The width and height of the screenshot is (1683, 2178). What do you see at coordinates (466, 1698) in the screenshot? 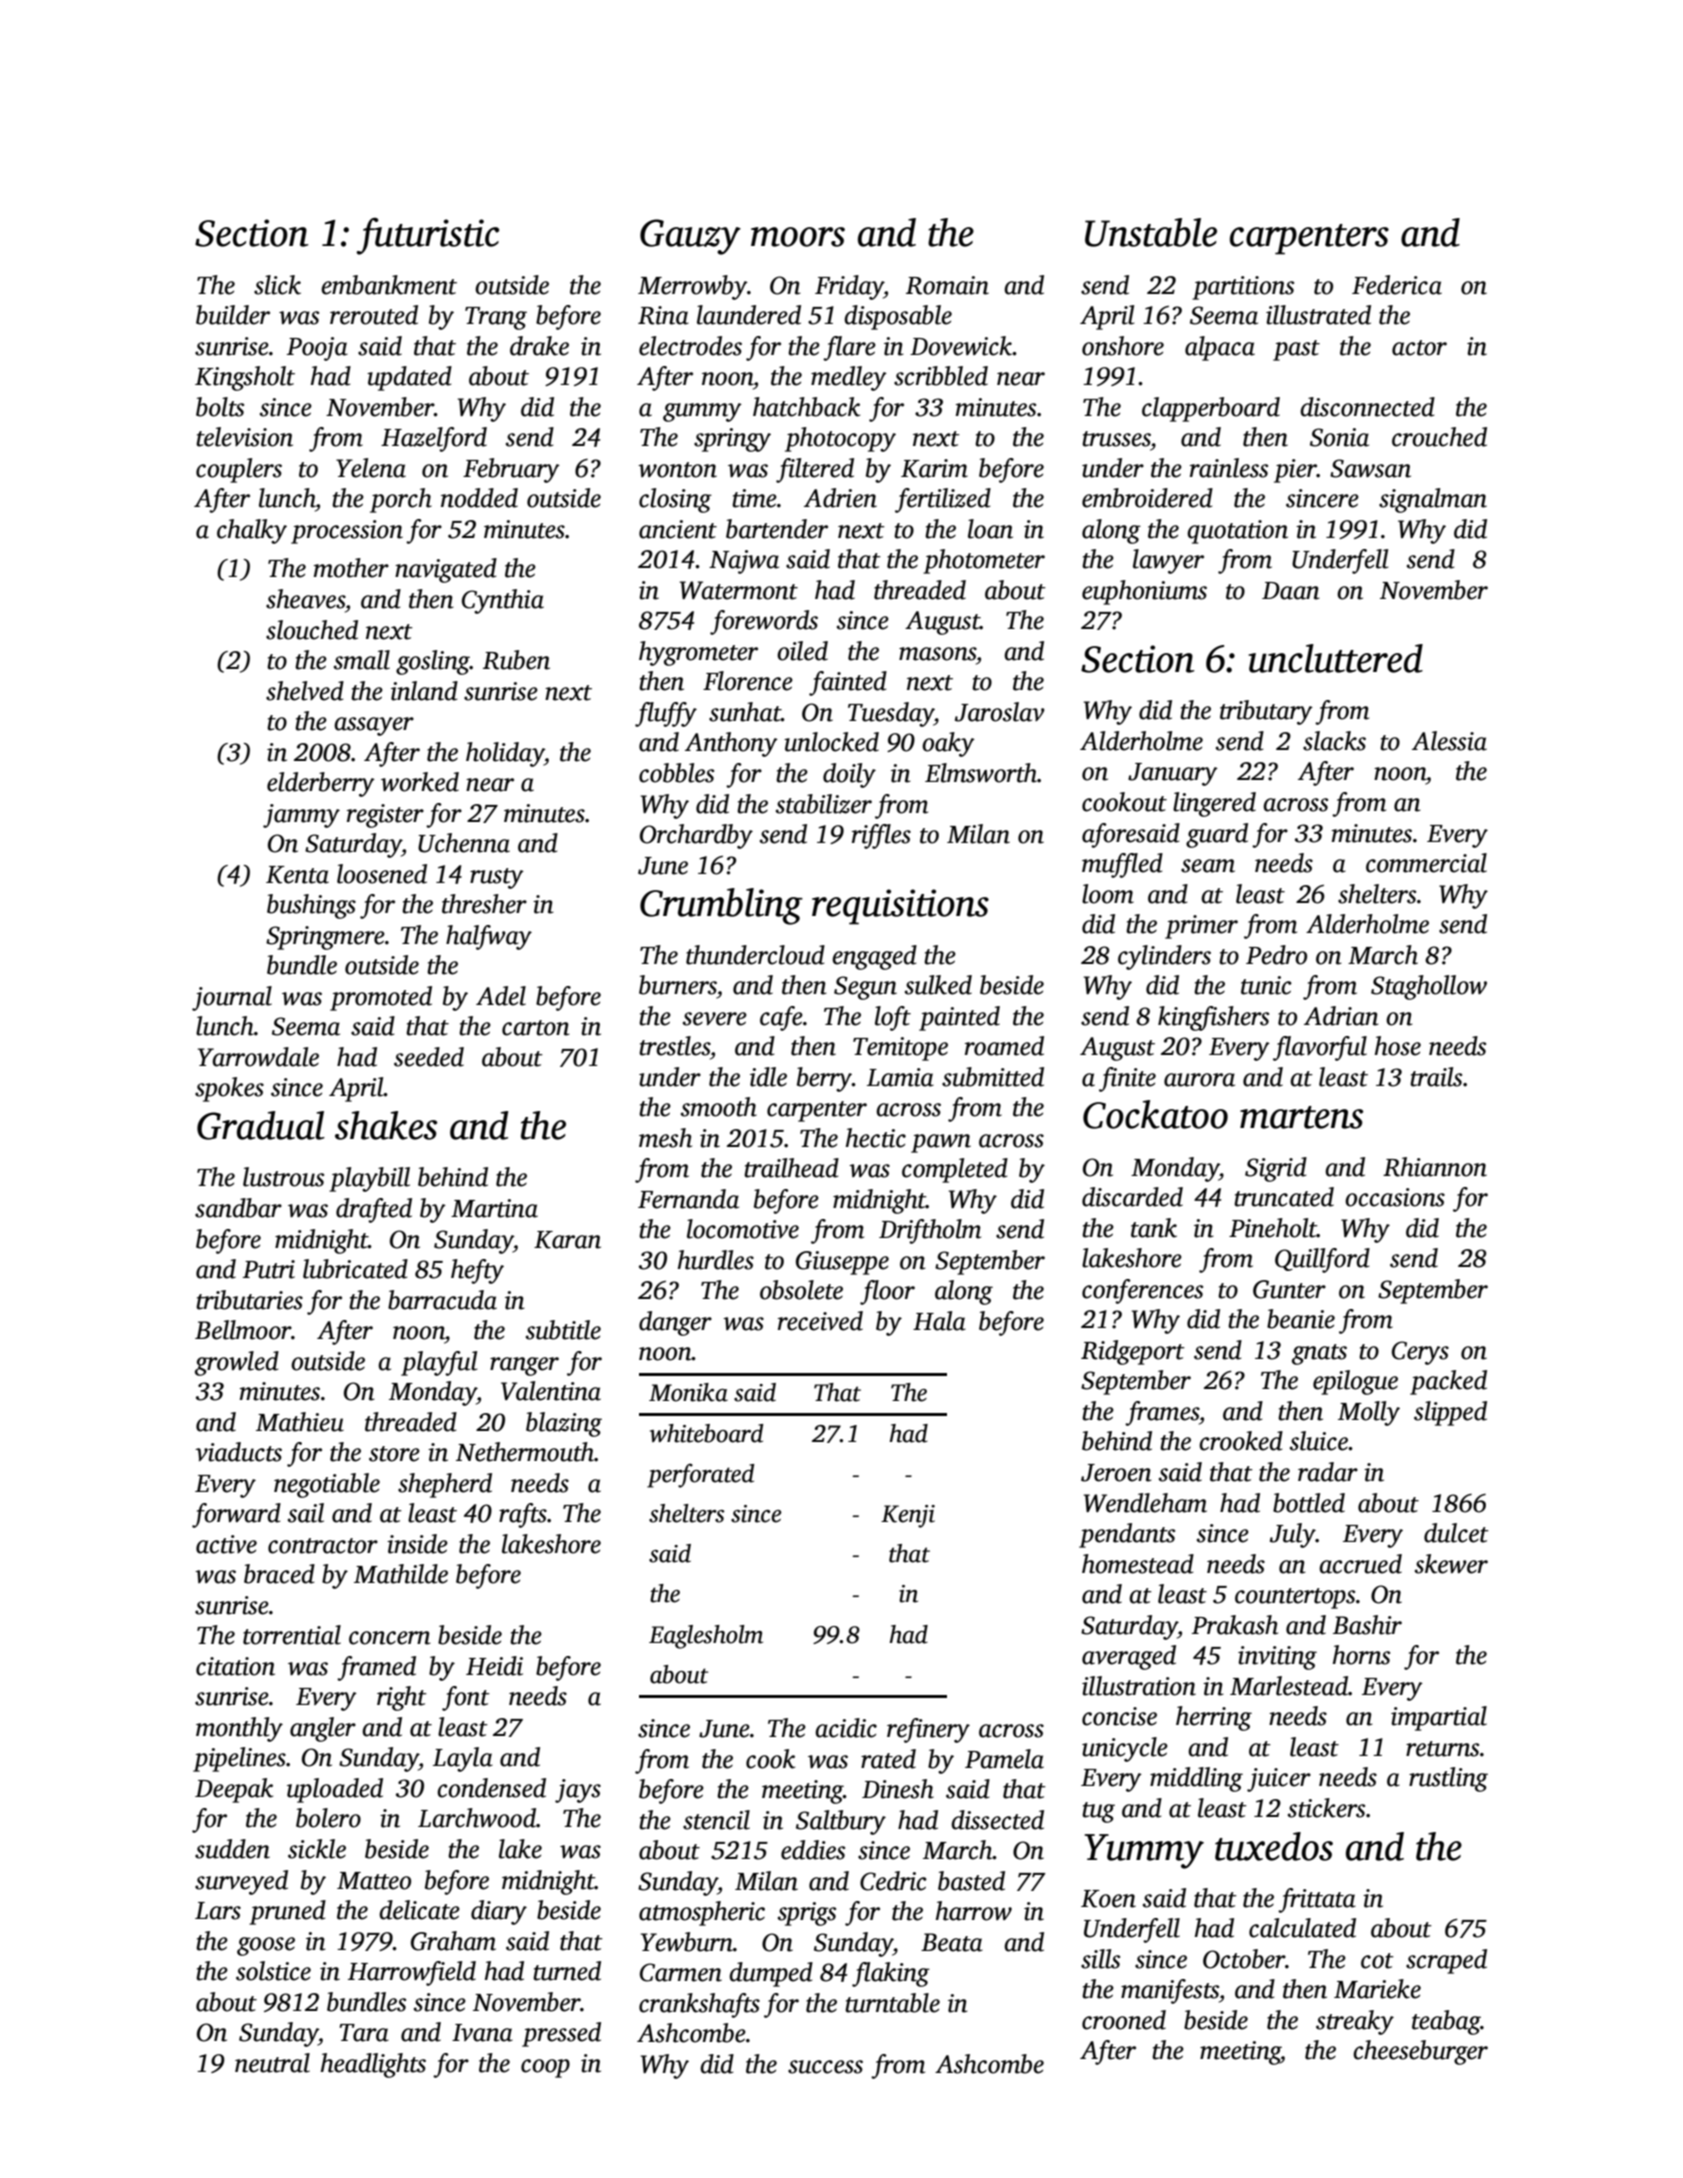
I see `font` at bounding box center [466, 1698].
